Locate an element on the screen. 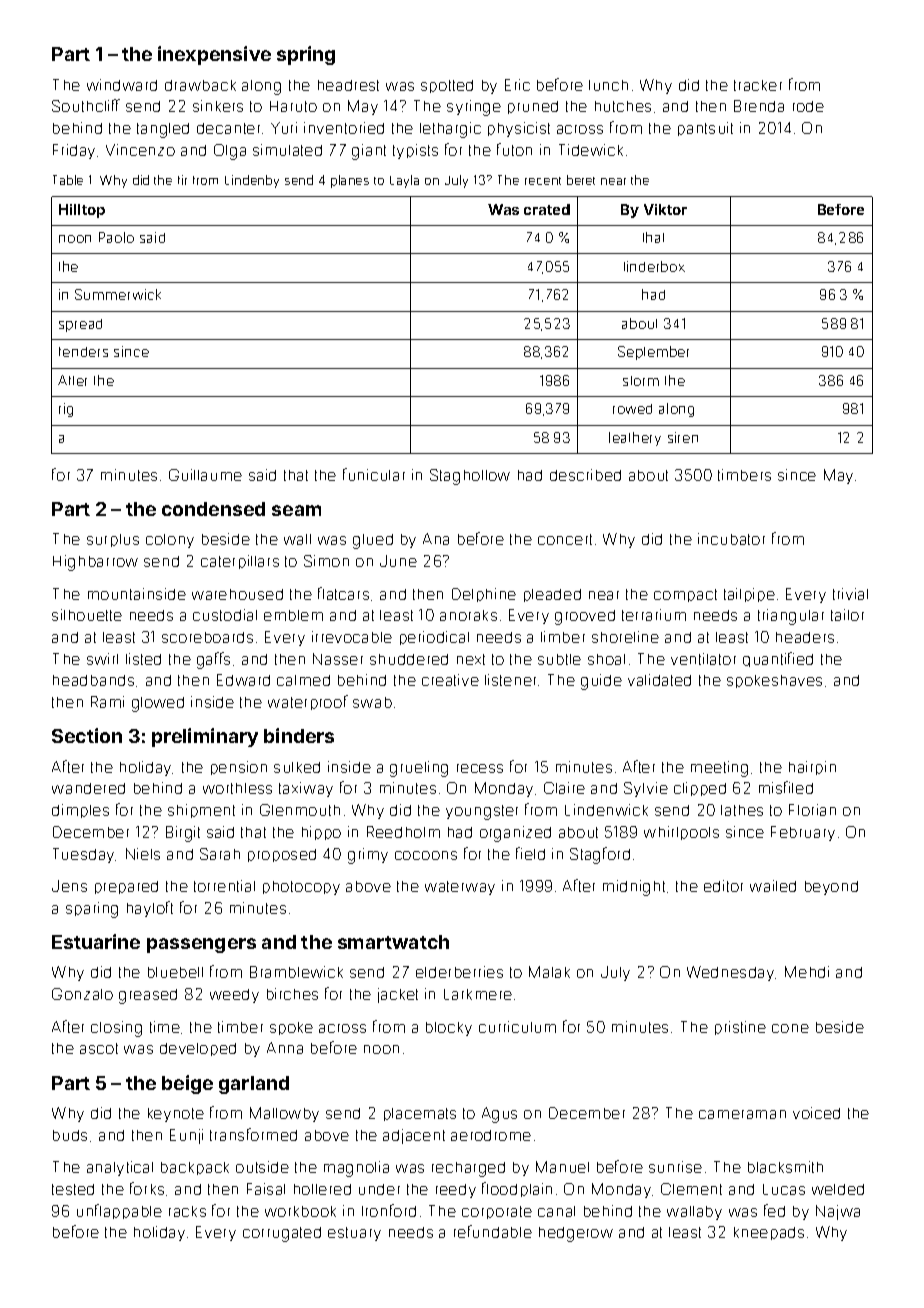 Image resolution: width=924 pixels, height=1308 pixels. waterway is located at coordinates (460, 888).
